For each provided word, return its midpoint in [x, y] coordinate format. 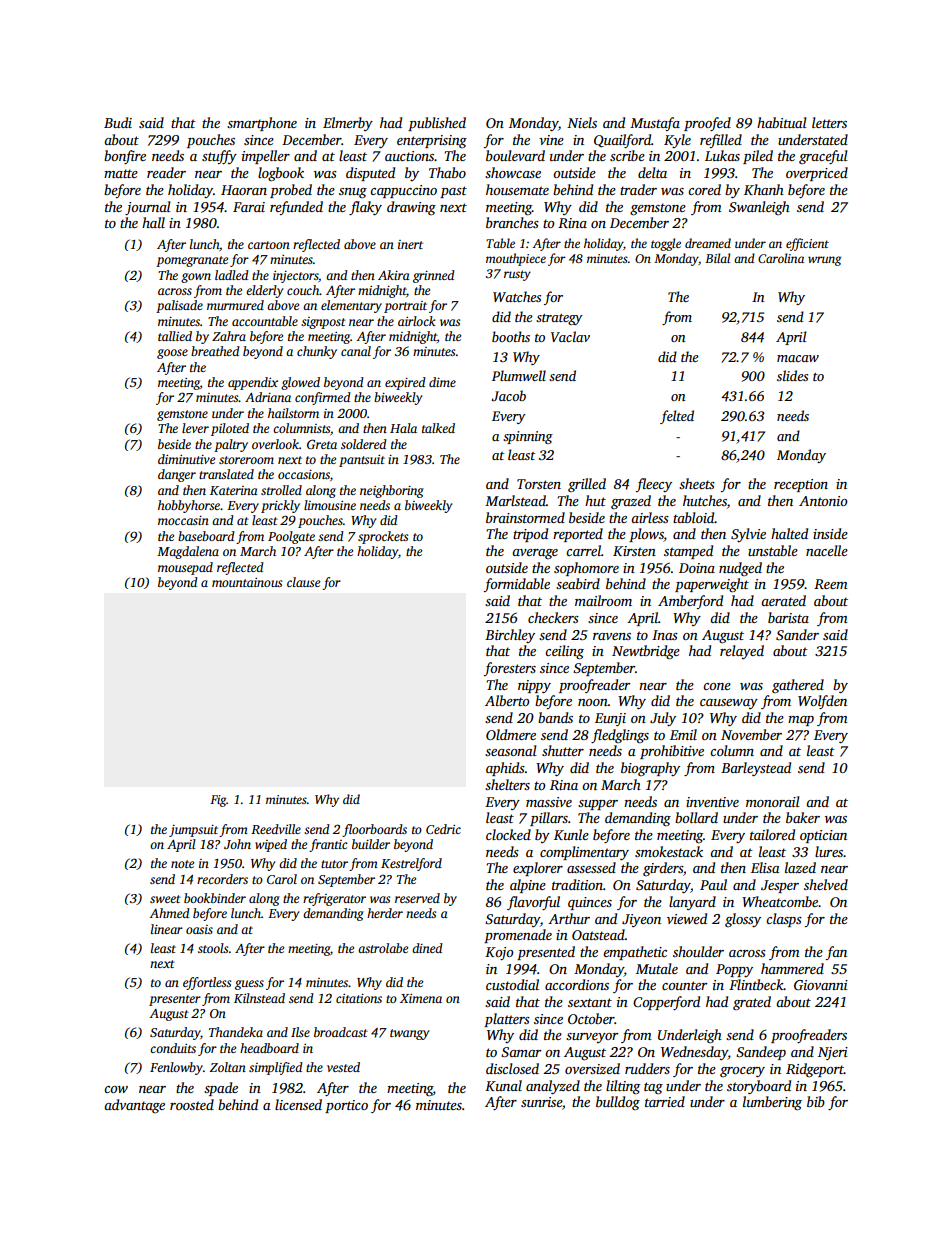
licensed [298, 1104]
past [453, 192]
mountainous [247, 582]
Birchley [510, 636]
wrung [824, 261]
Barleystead [756, 769]
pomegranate [192, 261]
